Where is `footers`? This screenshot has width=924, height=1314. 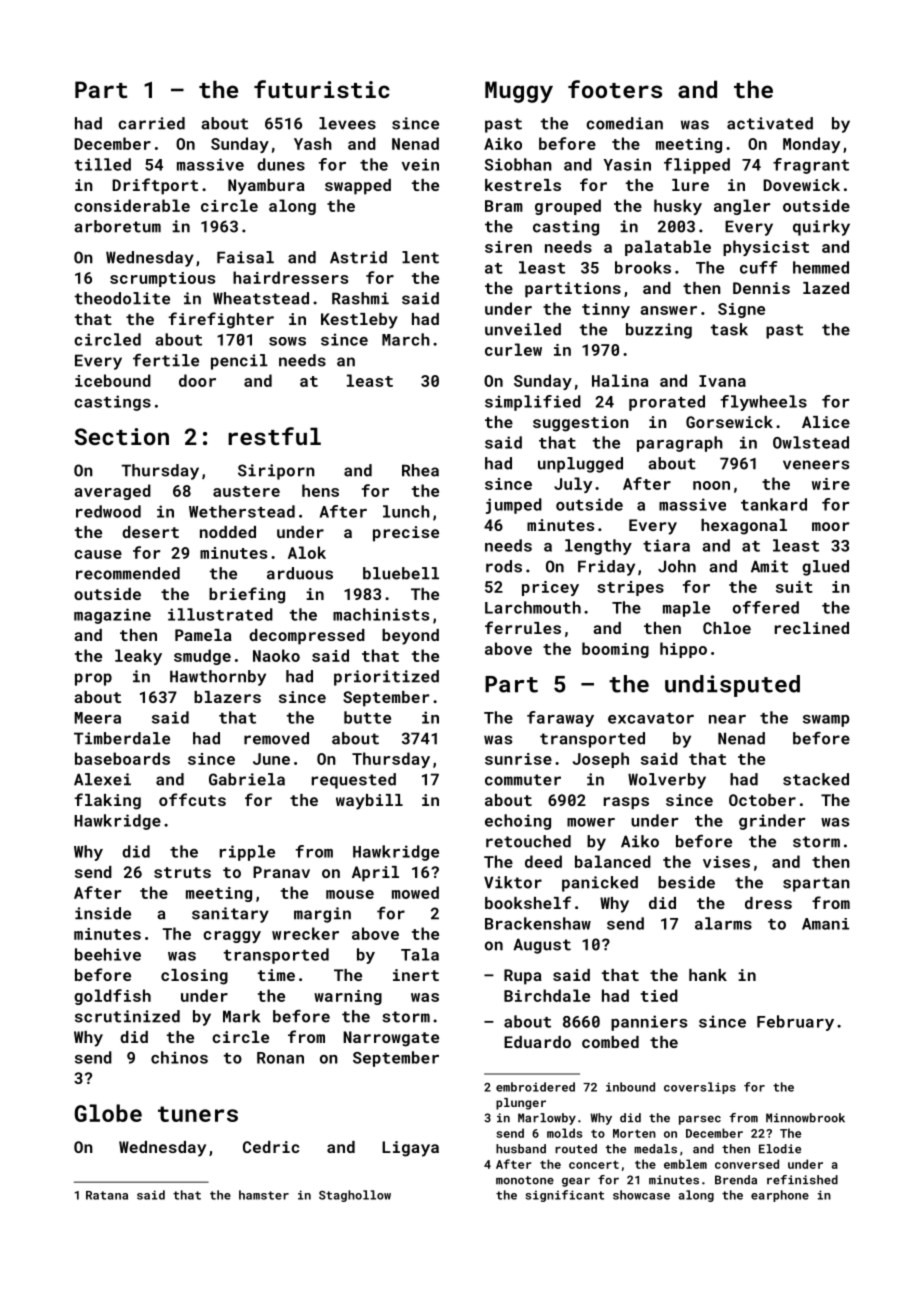
footers is located at coordinates (615, 89).
